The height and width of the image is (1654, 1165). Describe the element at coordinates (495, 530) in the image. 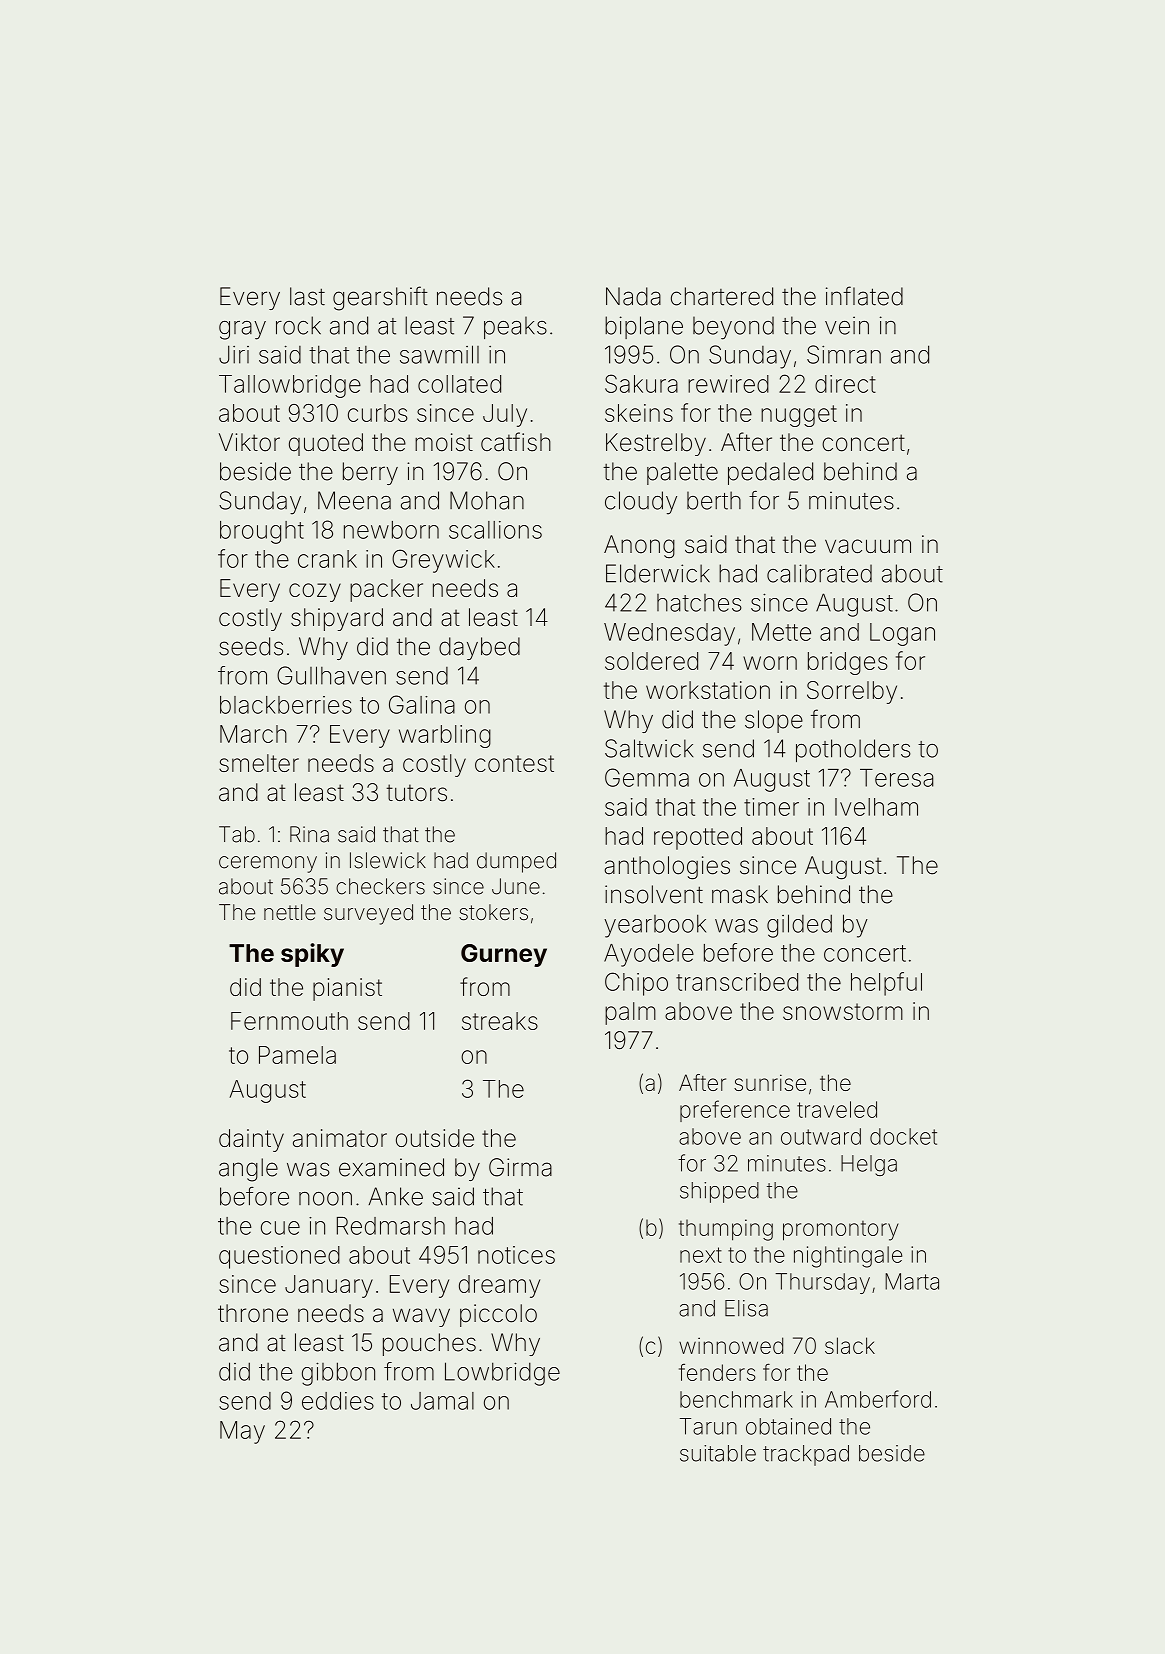

I see `scallions` at that location.
